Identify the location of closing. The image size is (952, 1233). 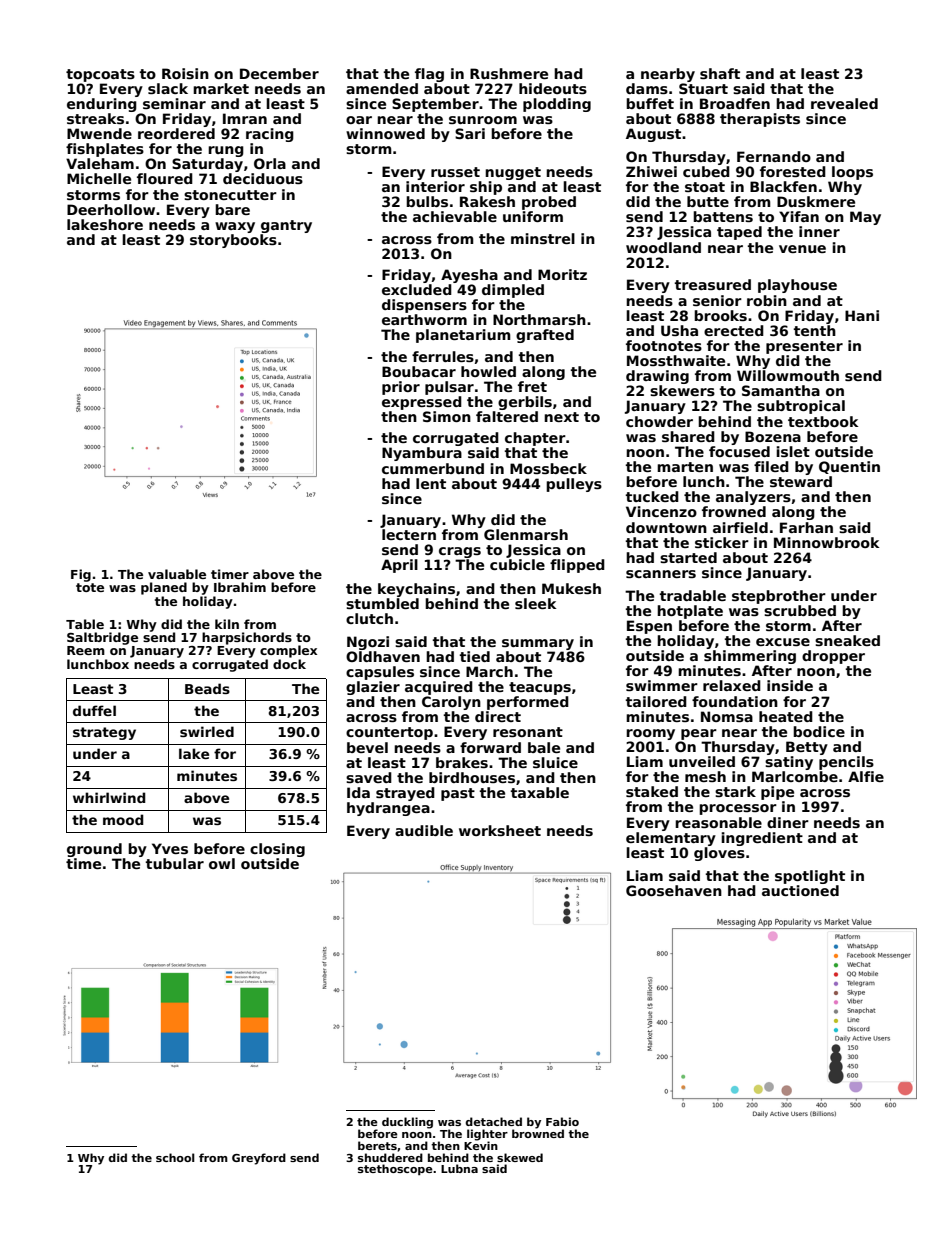
(277, 850).
